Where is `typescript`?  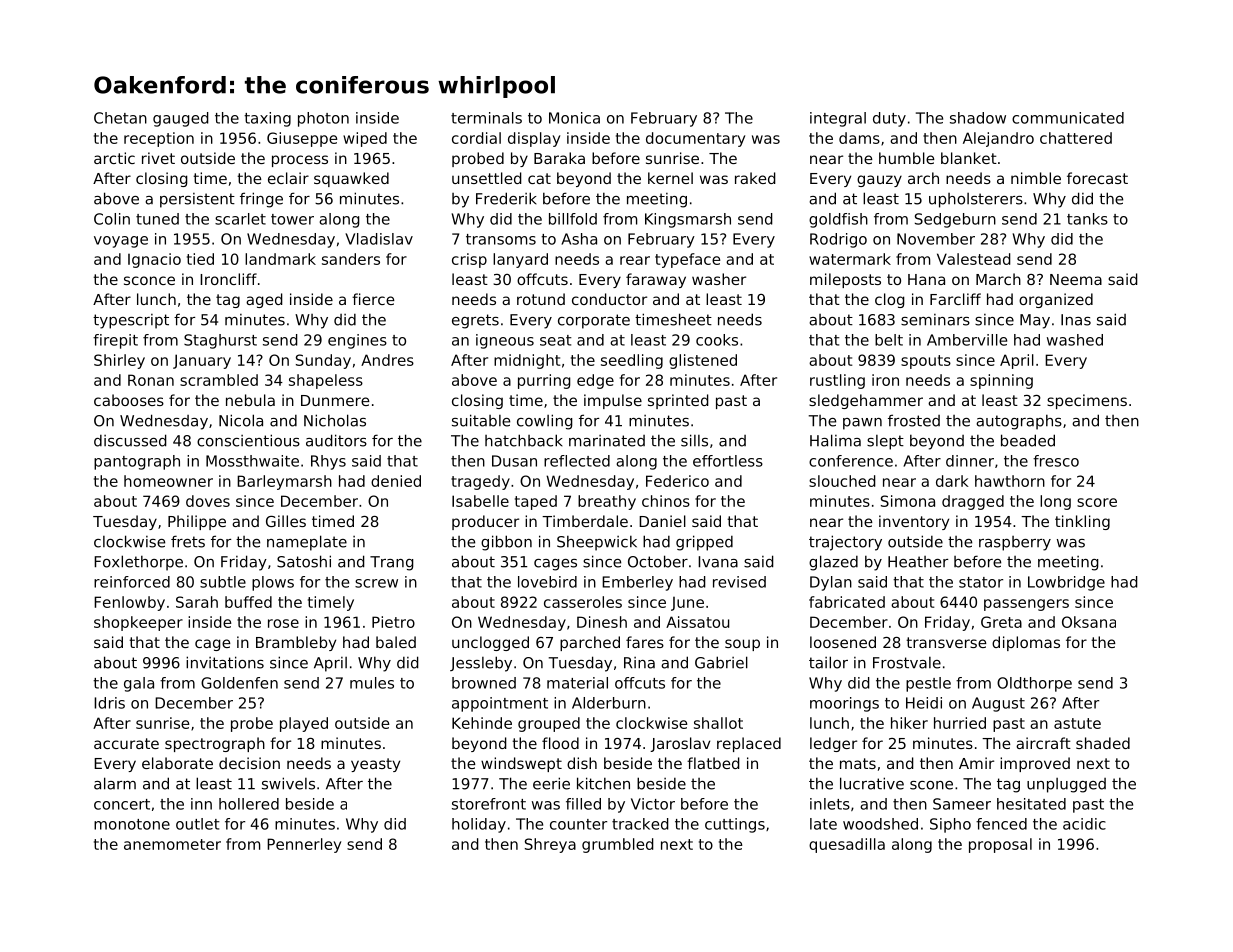
typescript is located at coordinates (131, 321).
